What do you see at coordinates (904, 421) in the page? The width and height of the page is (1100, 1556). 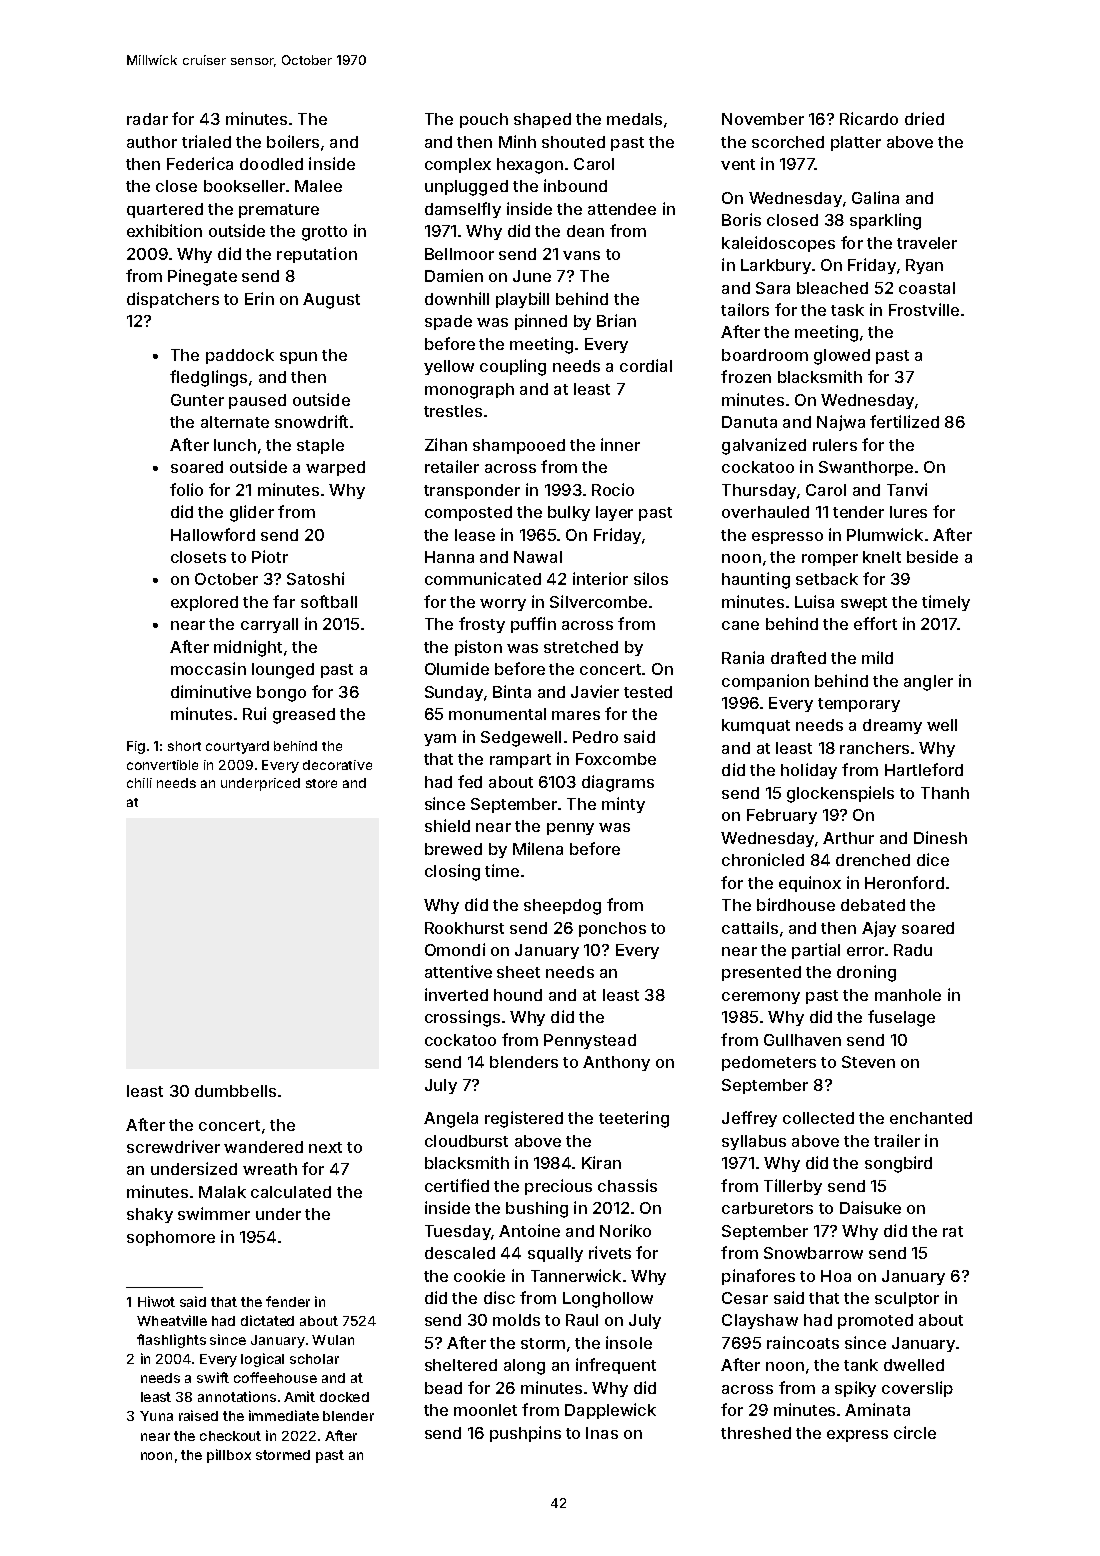 I see `fertilized` at bounding box center [904, 421].
